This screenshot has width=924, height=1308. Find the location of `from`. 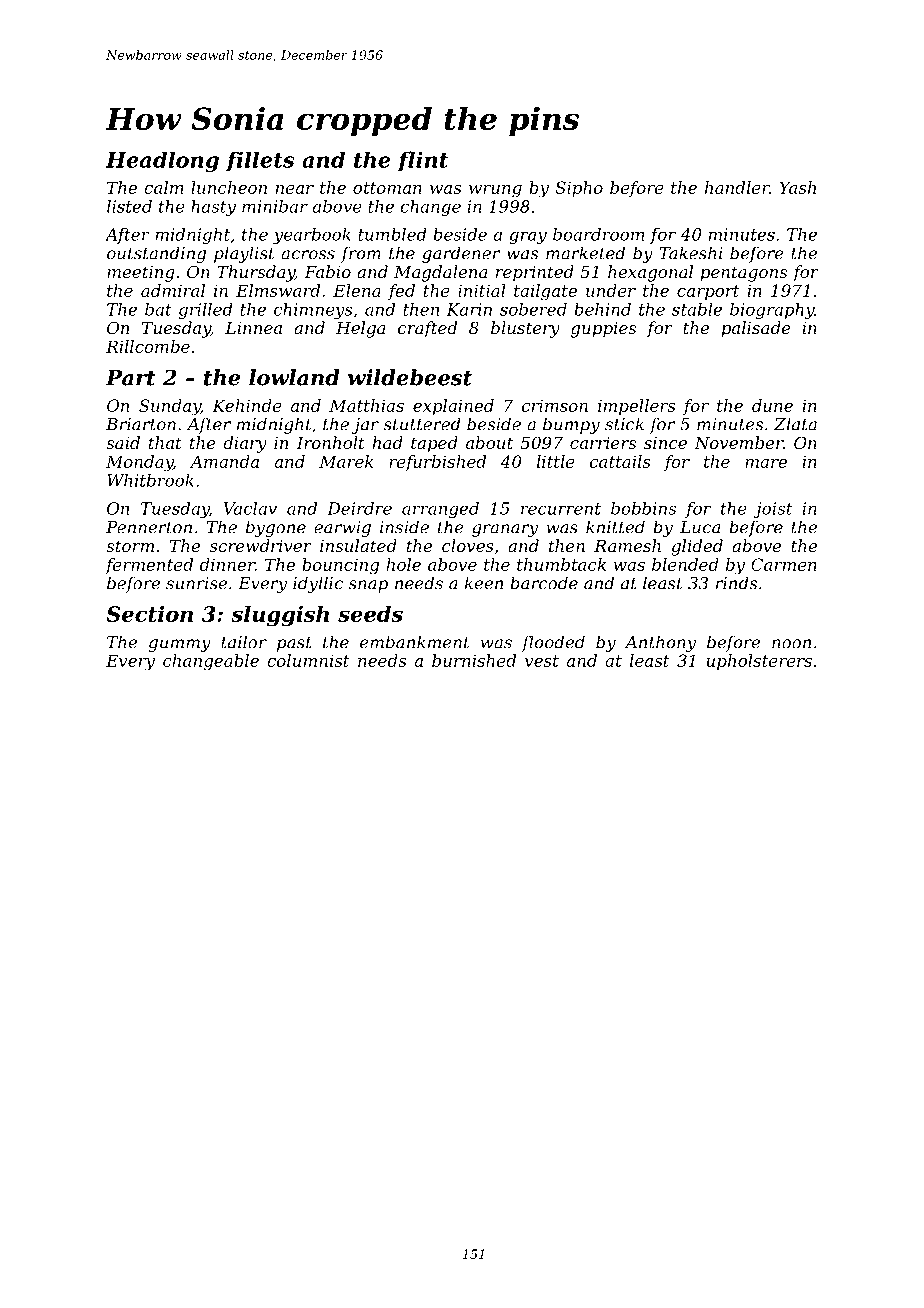

from is located at coordinates (361, 254).
